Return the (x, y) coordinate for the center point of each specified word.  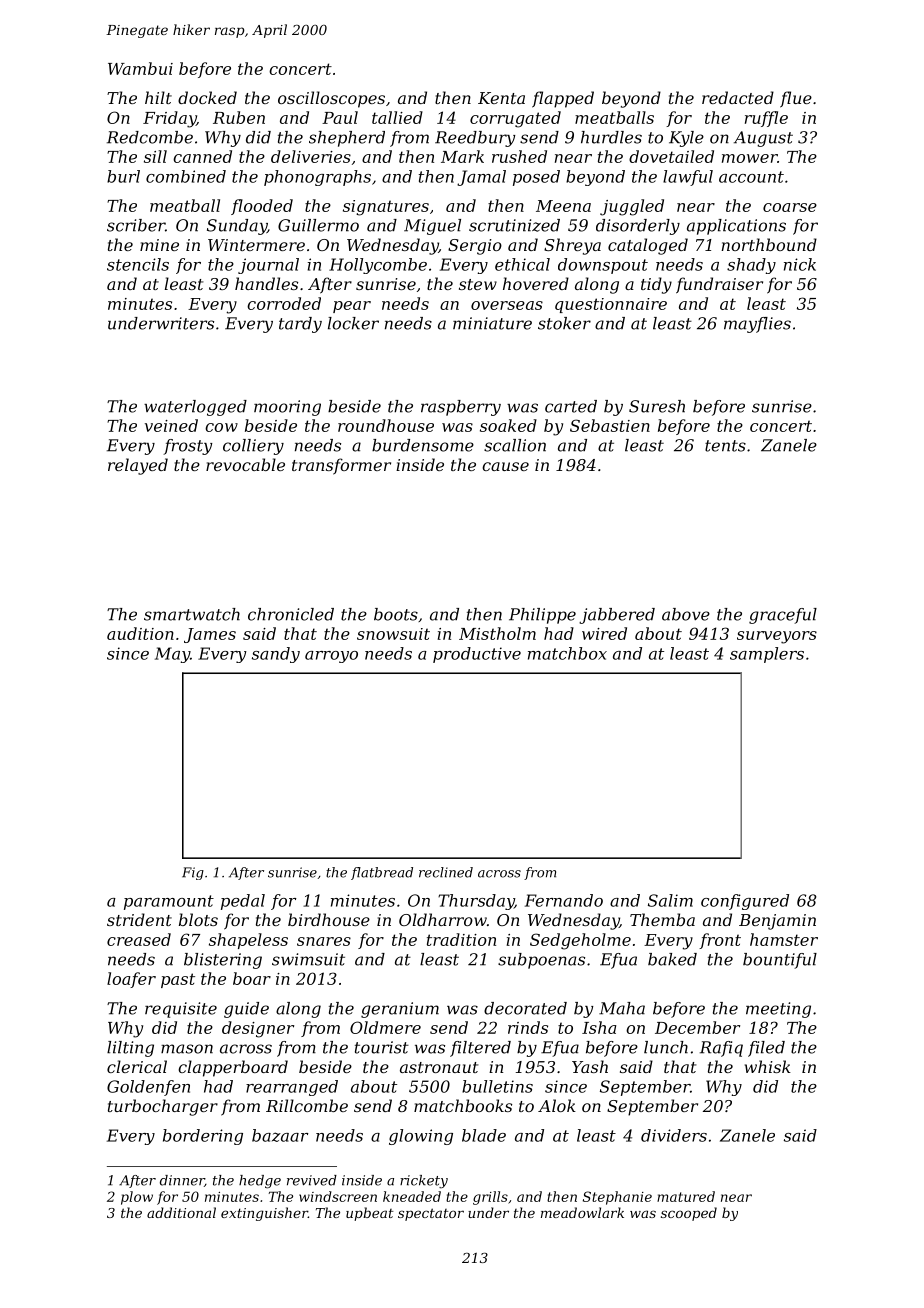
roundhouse (386, 425)
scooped (689, 1214)
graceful (783, 616)
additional (181, 1212)
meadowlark (582, 1212)
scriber (136, 225)
